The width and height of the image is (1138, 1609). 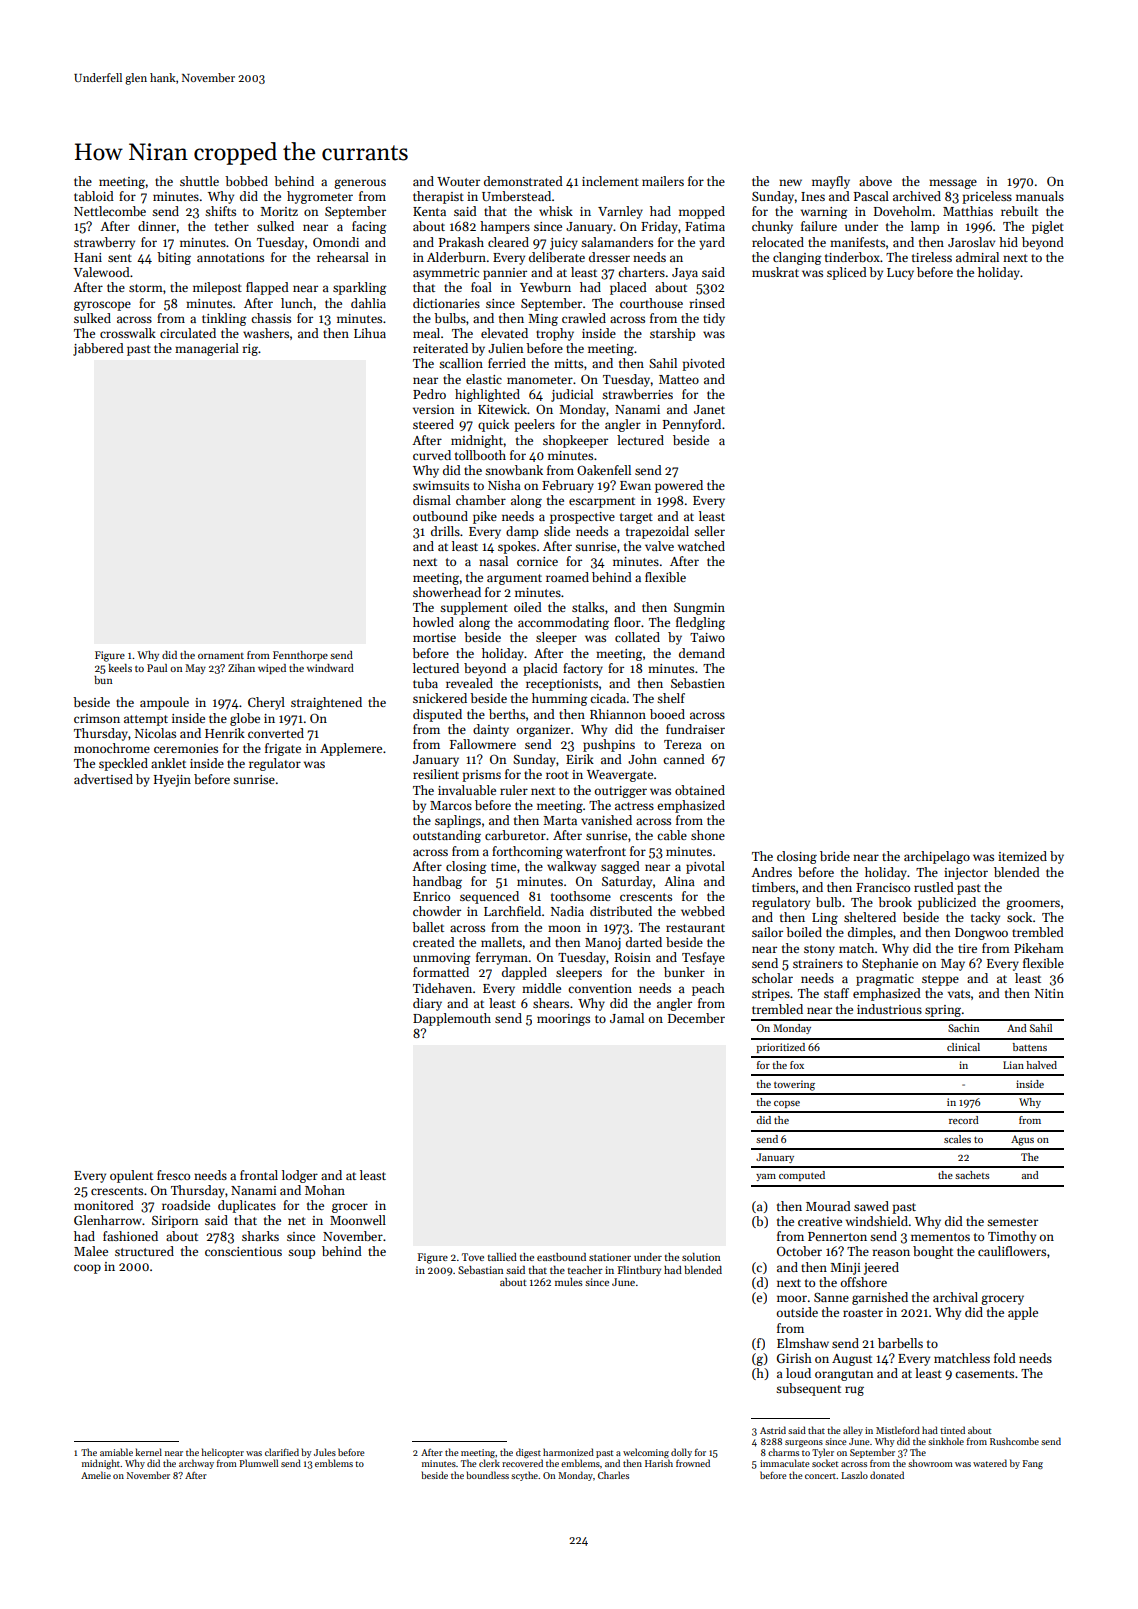 What do you see at coordinates (610, 181) in the image?
I see `inclement` at bounding box center [610, 181].
